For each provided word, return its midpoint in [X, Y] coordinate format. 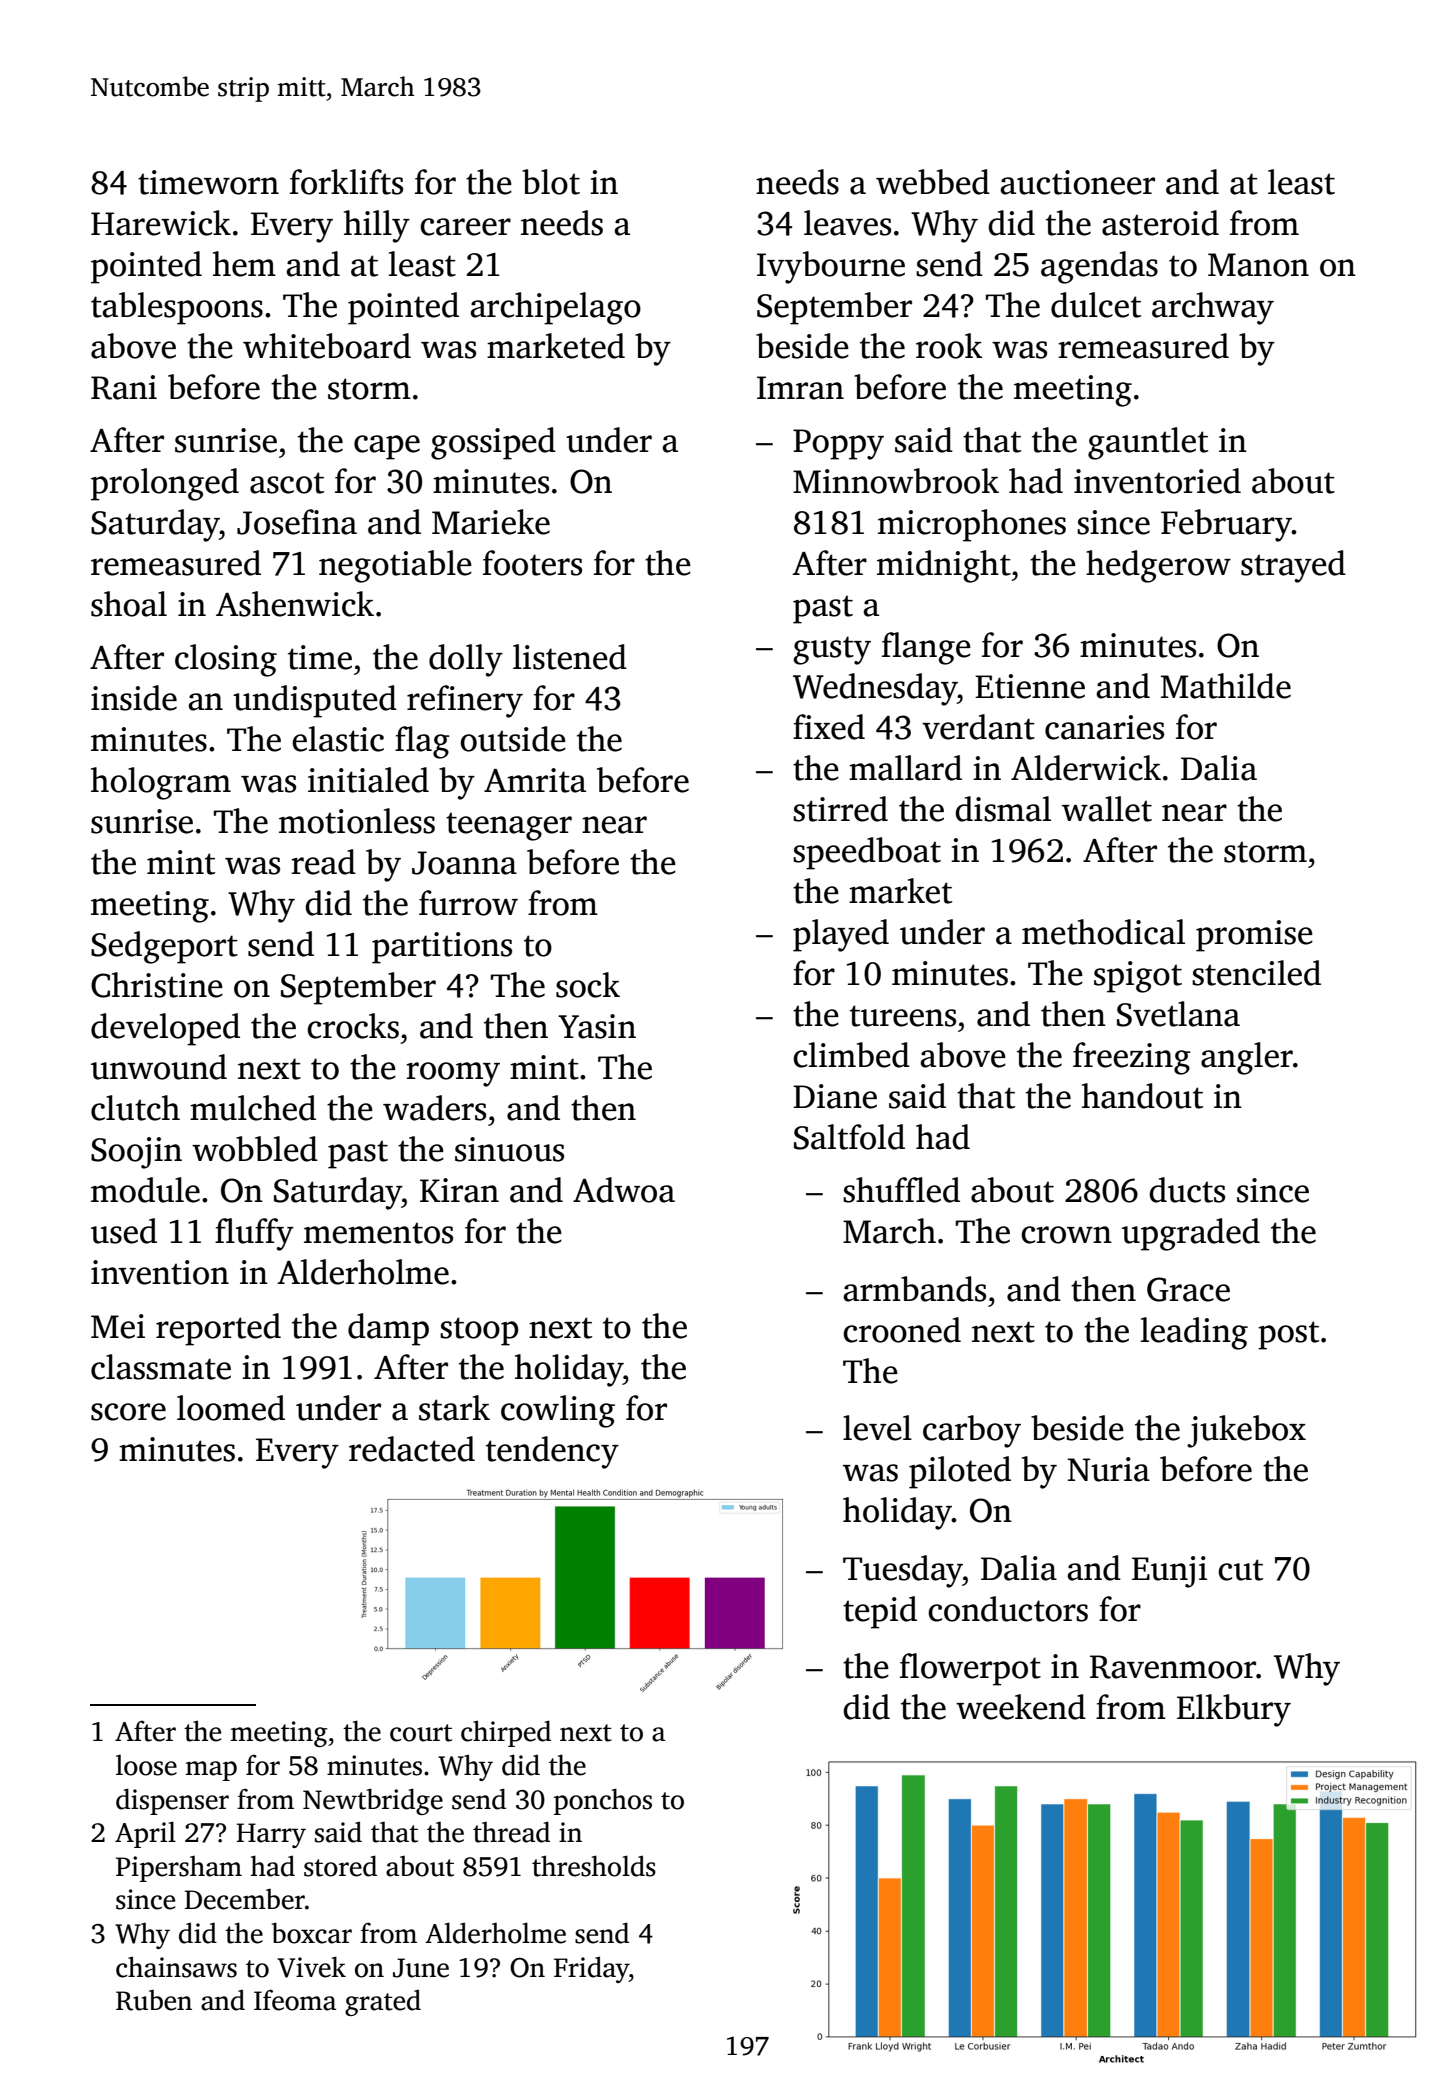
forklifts [346, 182]
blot [551, 182]
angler [1247, 1058]
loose [146, 1765]
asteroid [1160, 223]
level [877, 1428]
